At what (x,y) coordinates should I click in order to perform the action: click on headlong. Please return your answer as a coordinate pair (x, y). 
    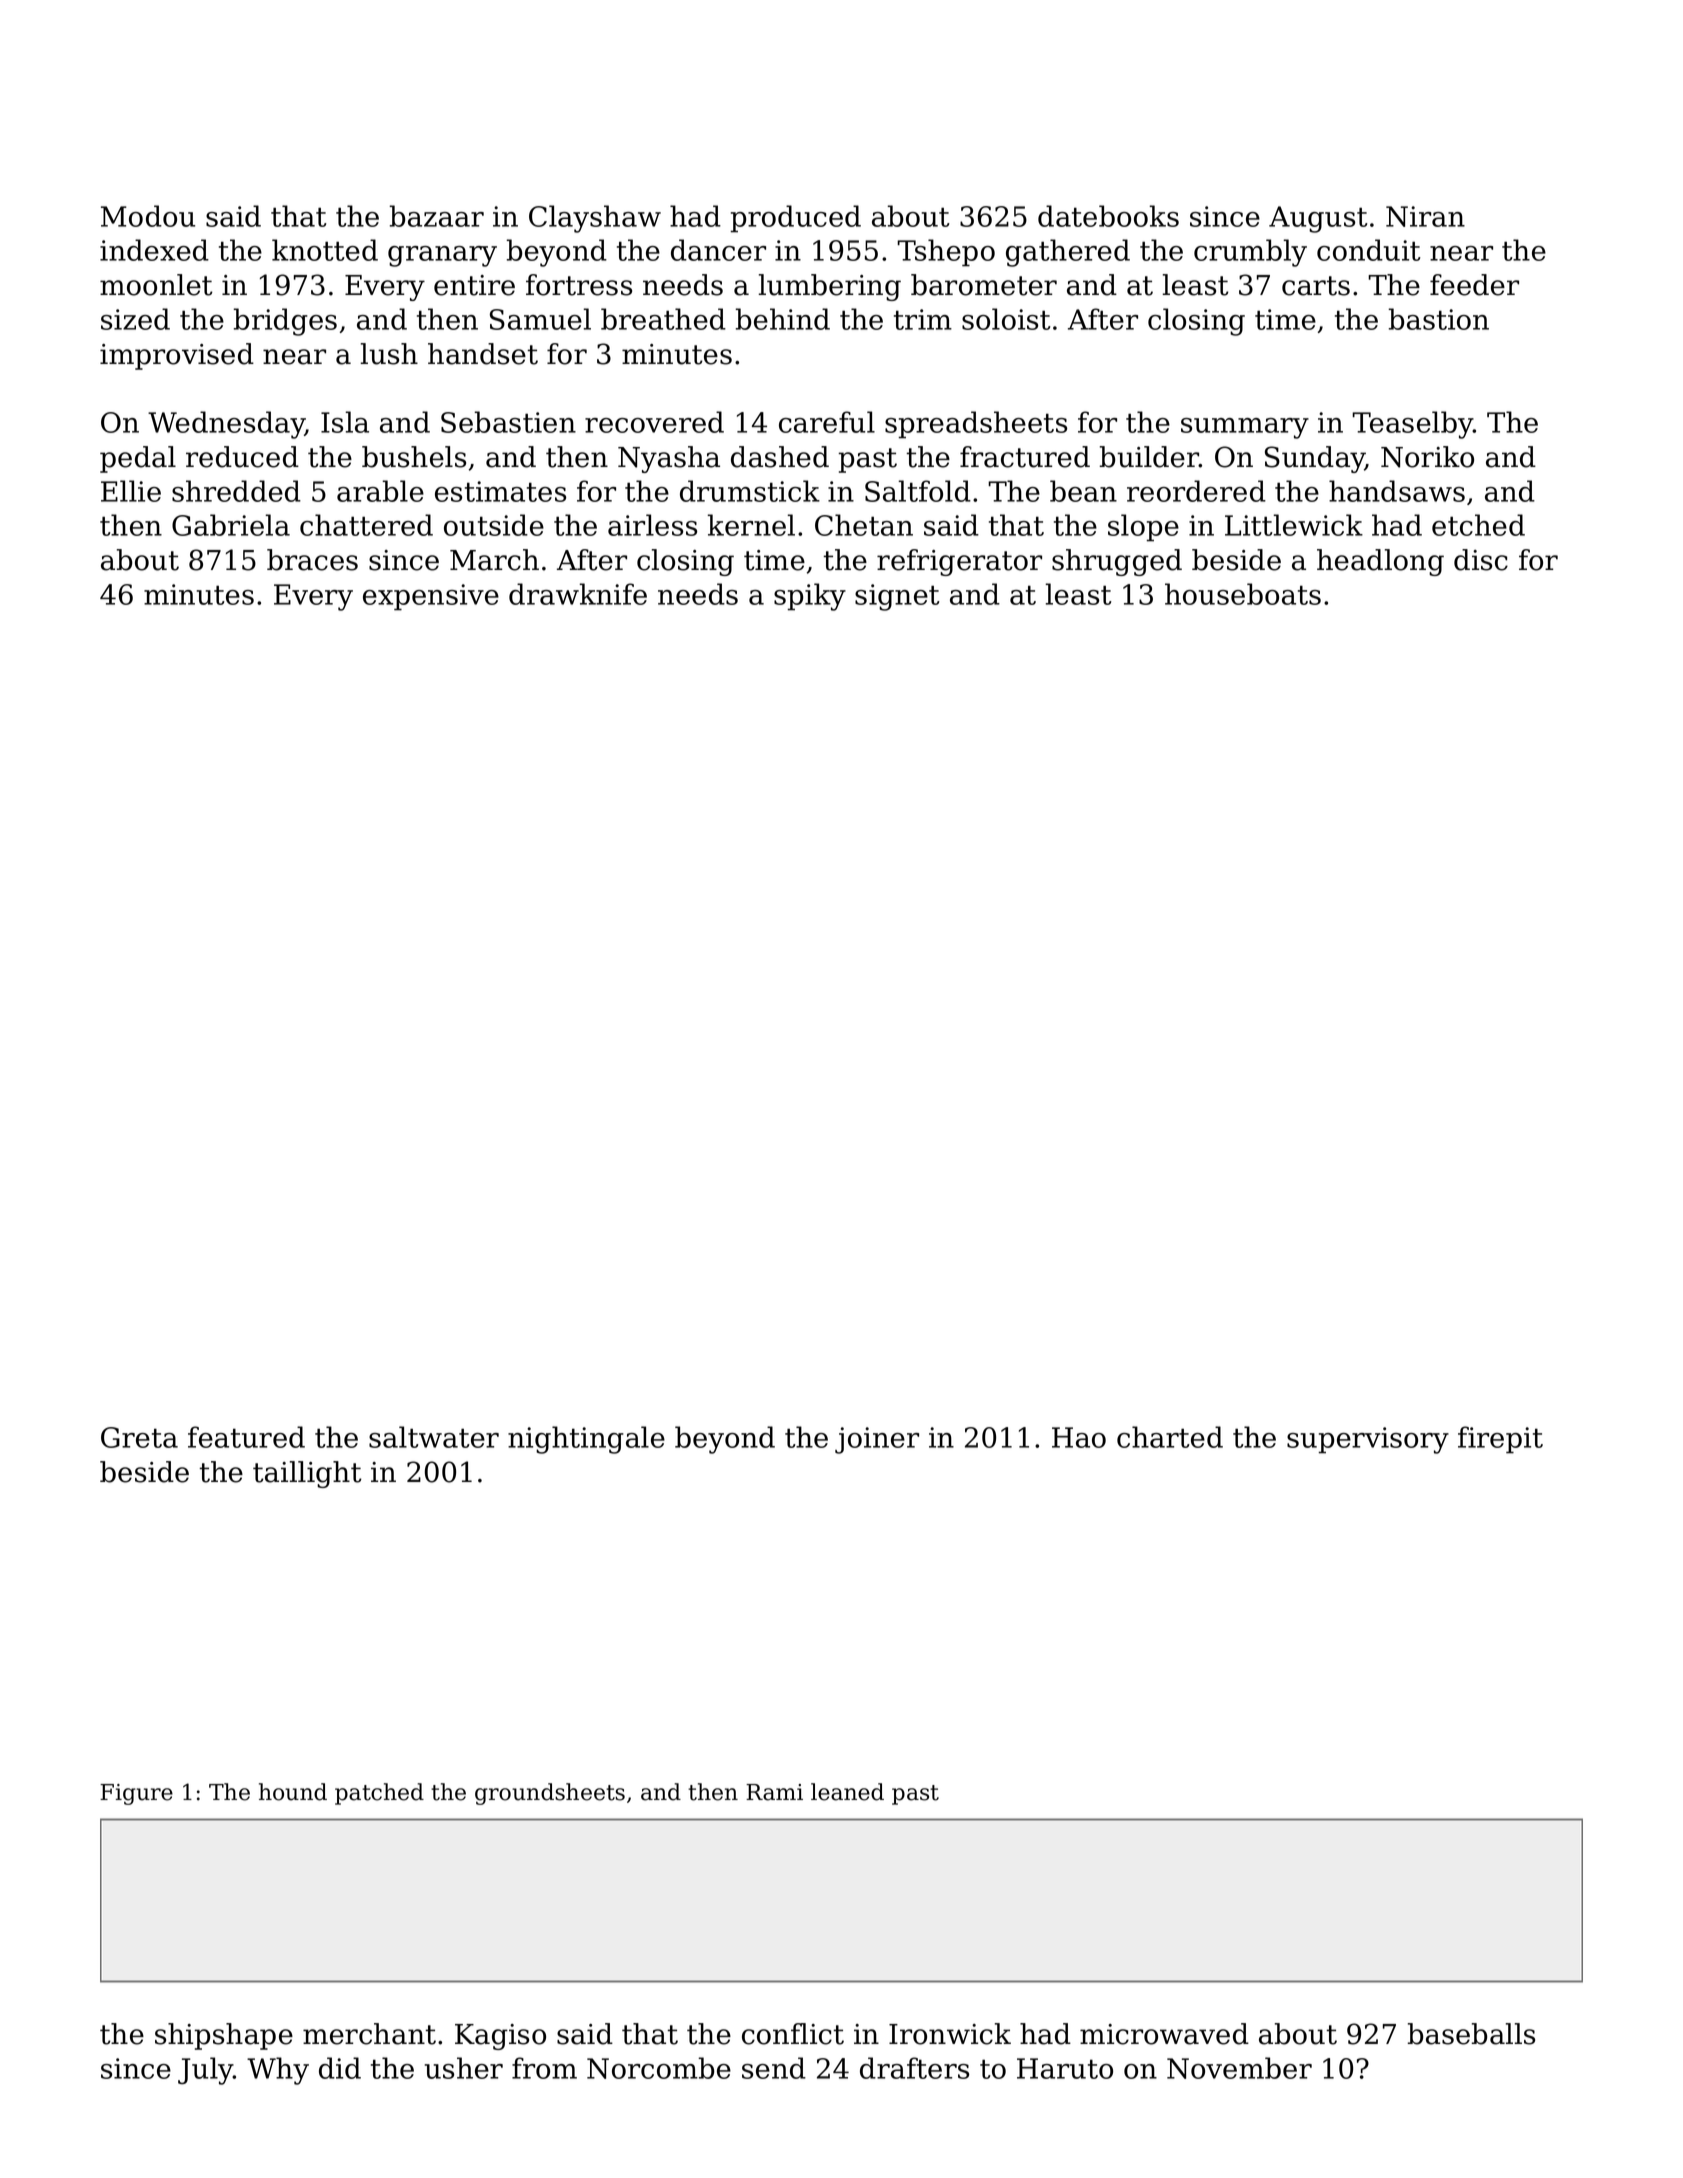
    Looking at the image, I should click on (1380, 562).
